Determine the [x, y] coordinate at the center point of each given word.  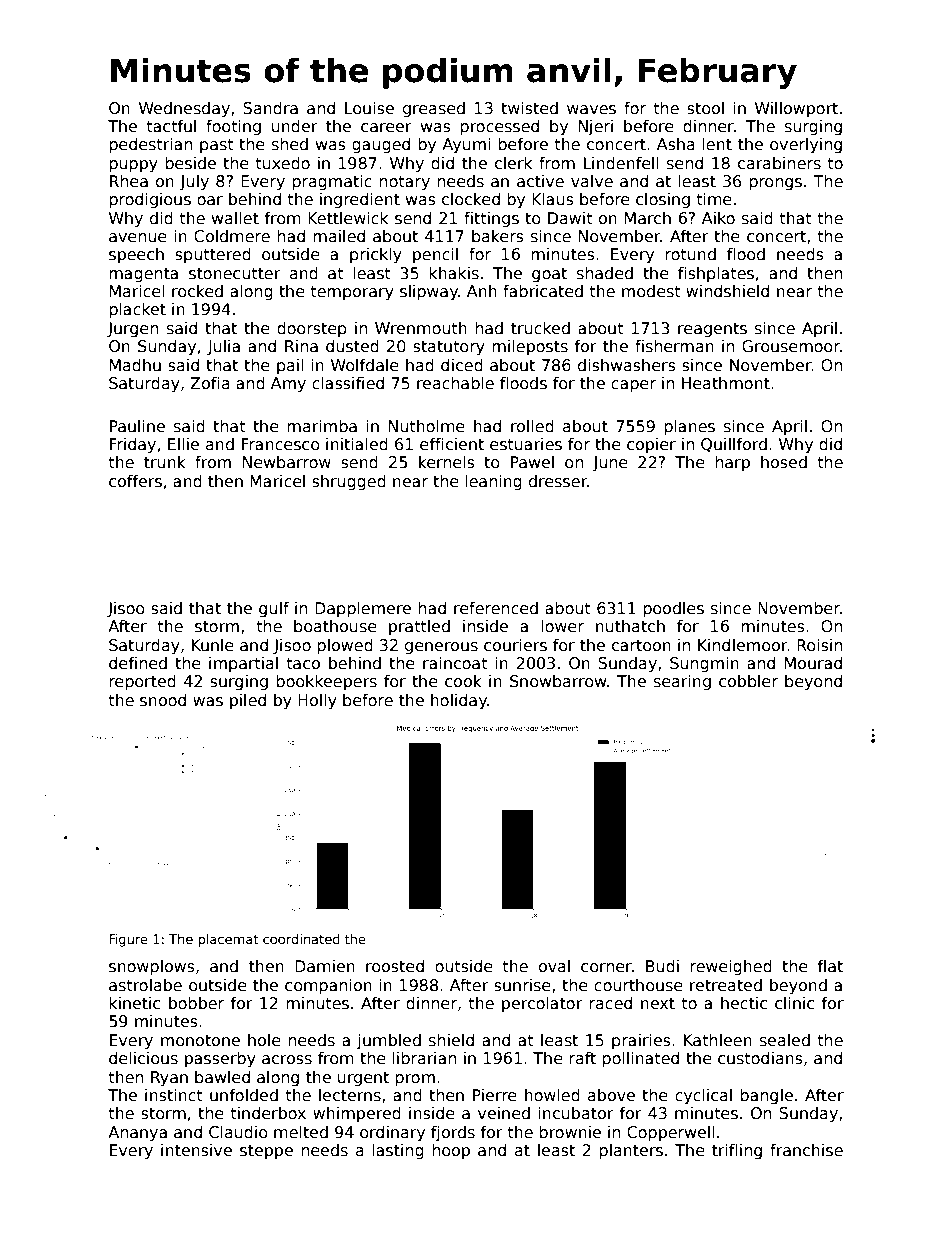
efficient [452, 444]
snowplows [152, 967]
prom [415, 1080]
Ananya [137, 1133]
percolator [542, 1004]
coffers [135, 481]
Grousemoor [791, 346]
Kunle [213, 645]
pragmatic [332, 182]
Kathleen [718, 1040]
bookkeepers [326, 682]
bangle [766, 1096]
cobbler [748, 681]
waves [591, 110]
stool [705, 108]
